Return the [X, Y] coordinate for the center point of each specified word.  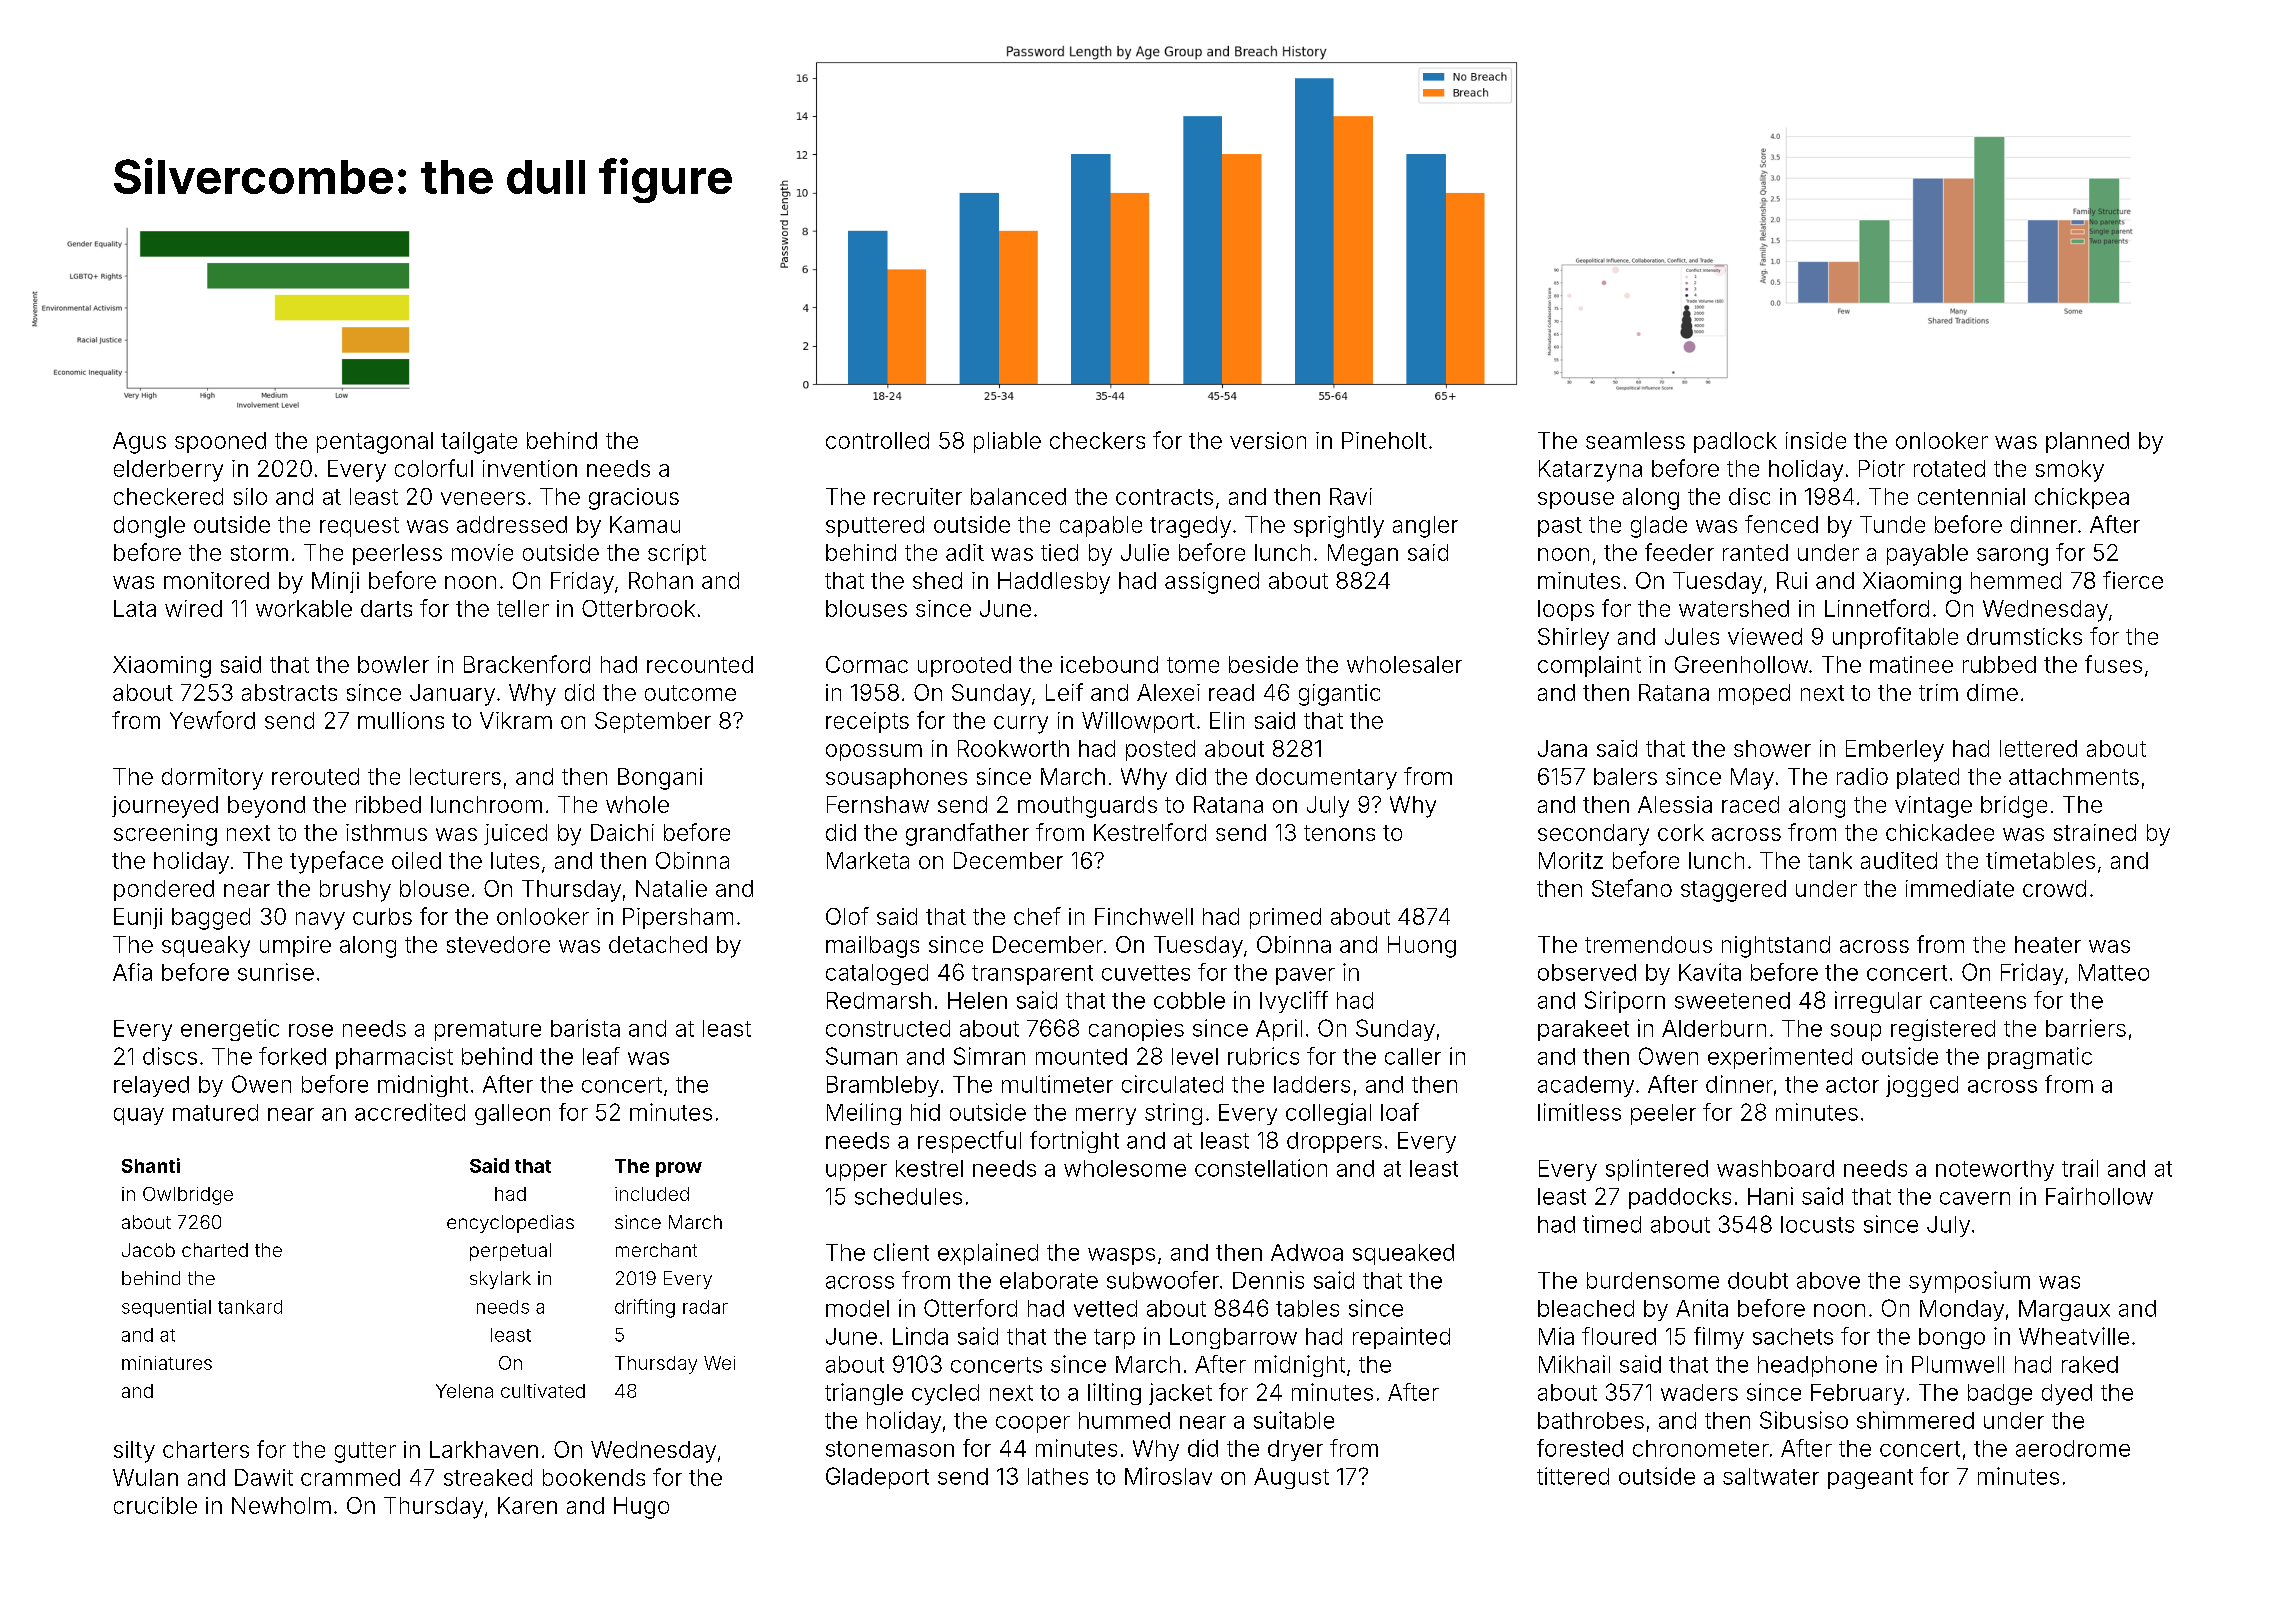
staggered [1733, 891]
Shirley [1573, 639]
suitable [1294, 1420]
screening [165, 835]
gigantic [1339, 695]
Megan [1363, 555]
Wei [719, 1363]
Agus [139, 443]
